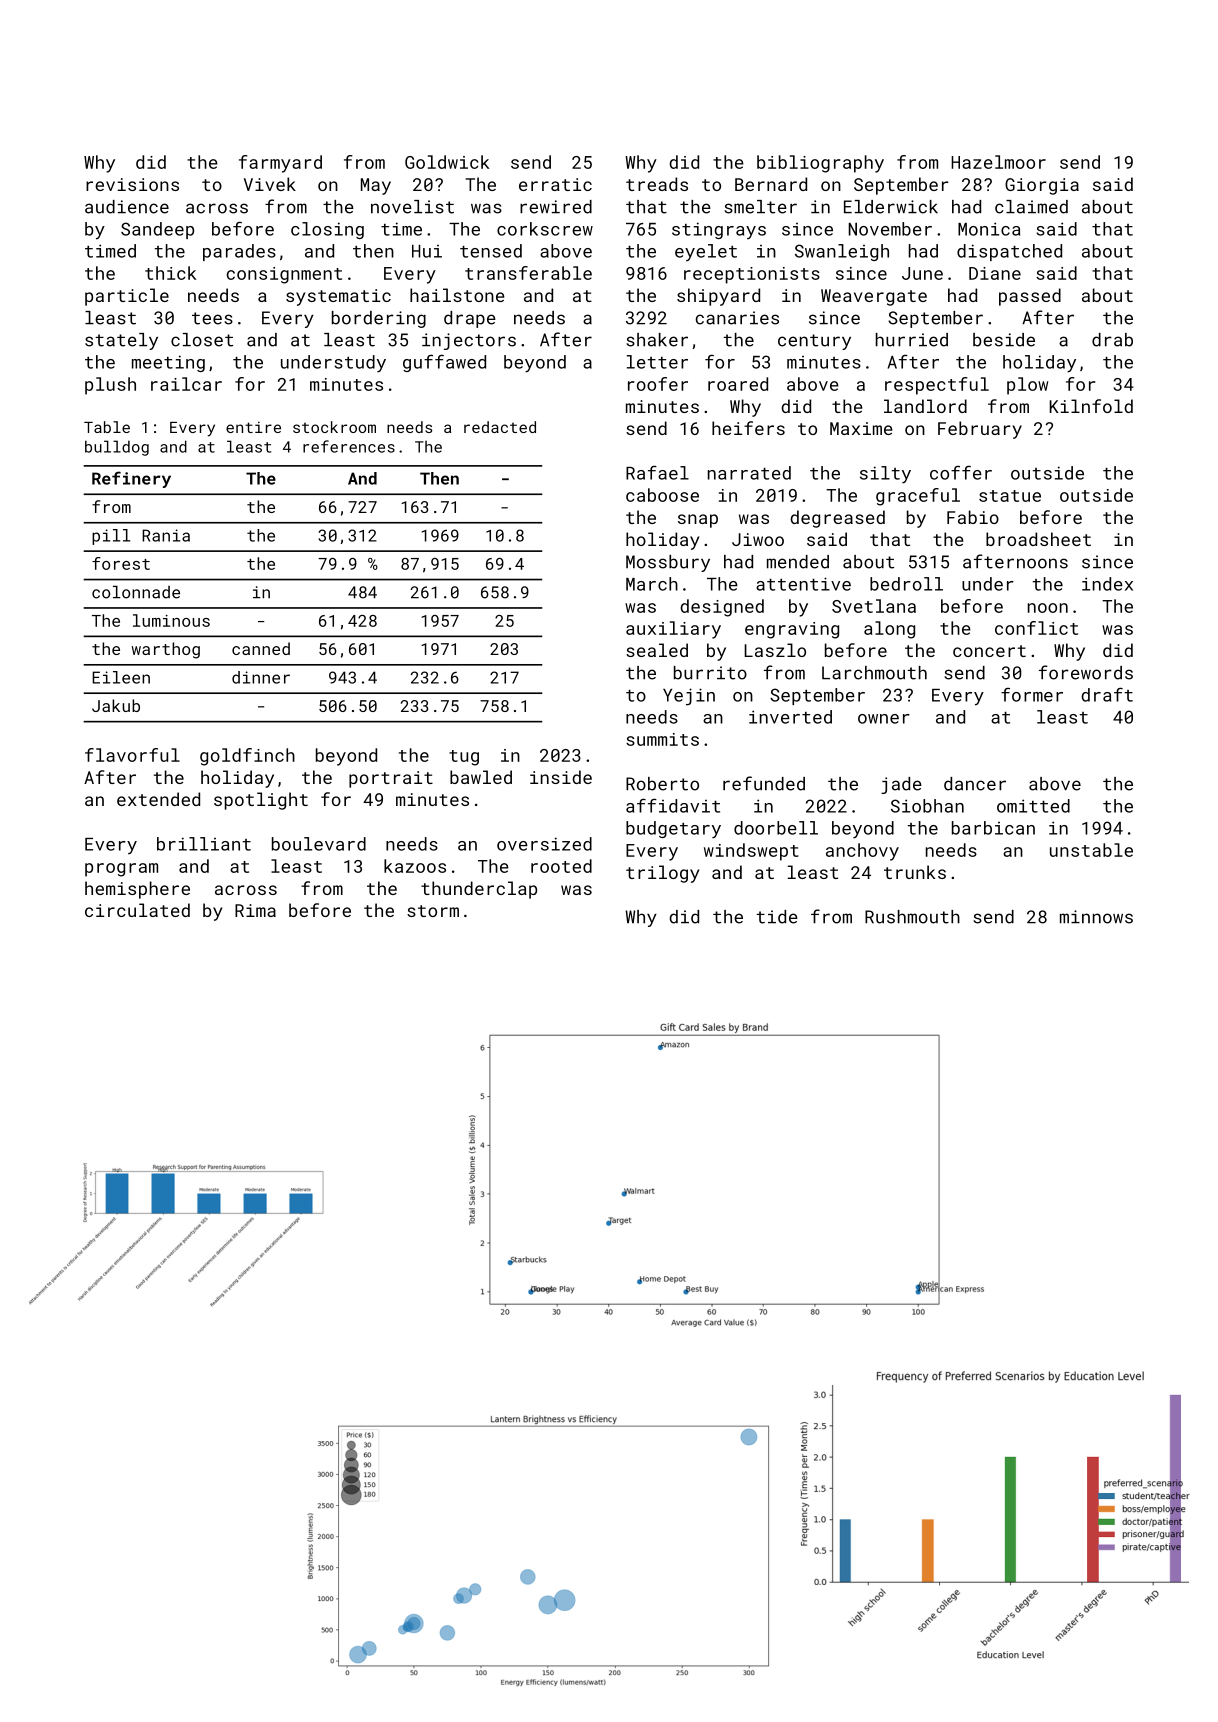 The height and width of the screenshot is (1722, 1218). I want to click on Hazelmoor, so click(998, 162).
